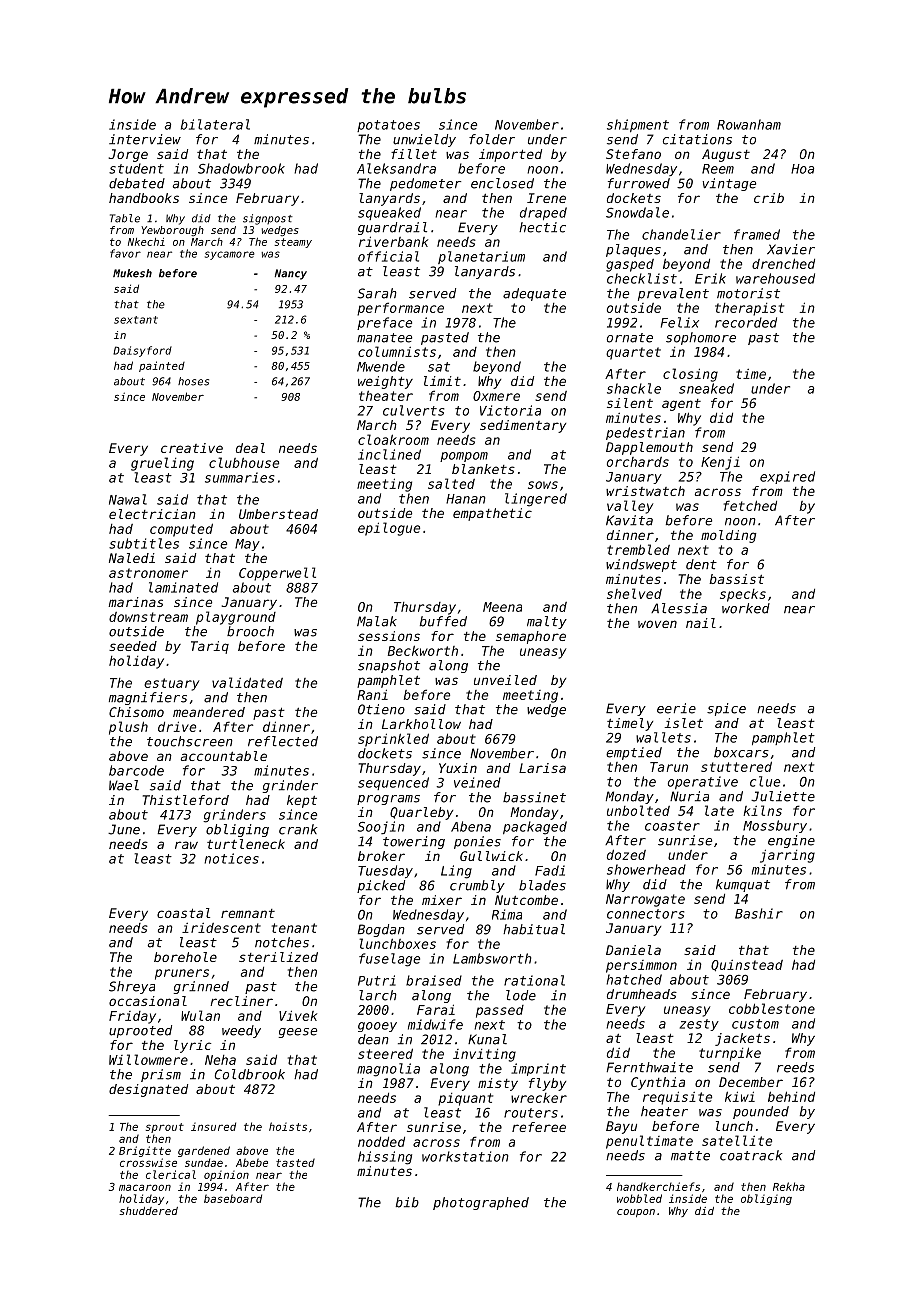 Image resolution: width=924 pixels, height=1308 pixels. What do you see at coordinates (539, 1127) in the image?
I see `referee` at bounding box center [539, 1127].
